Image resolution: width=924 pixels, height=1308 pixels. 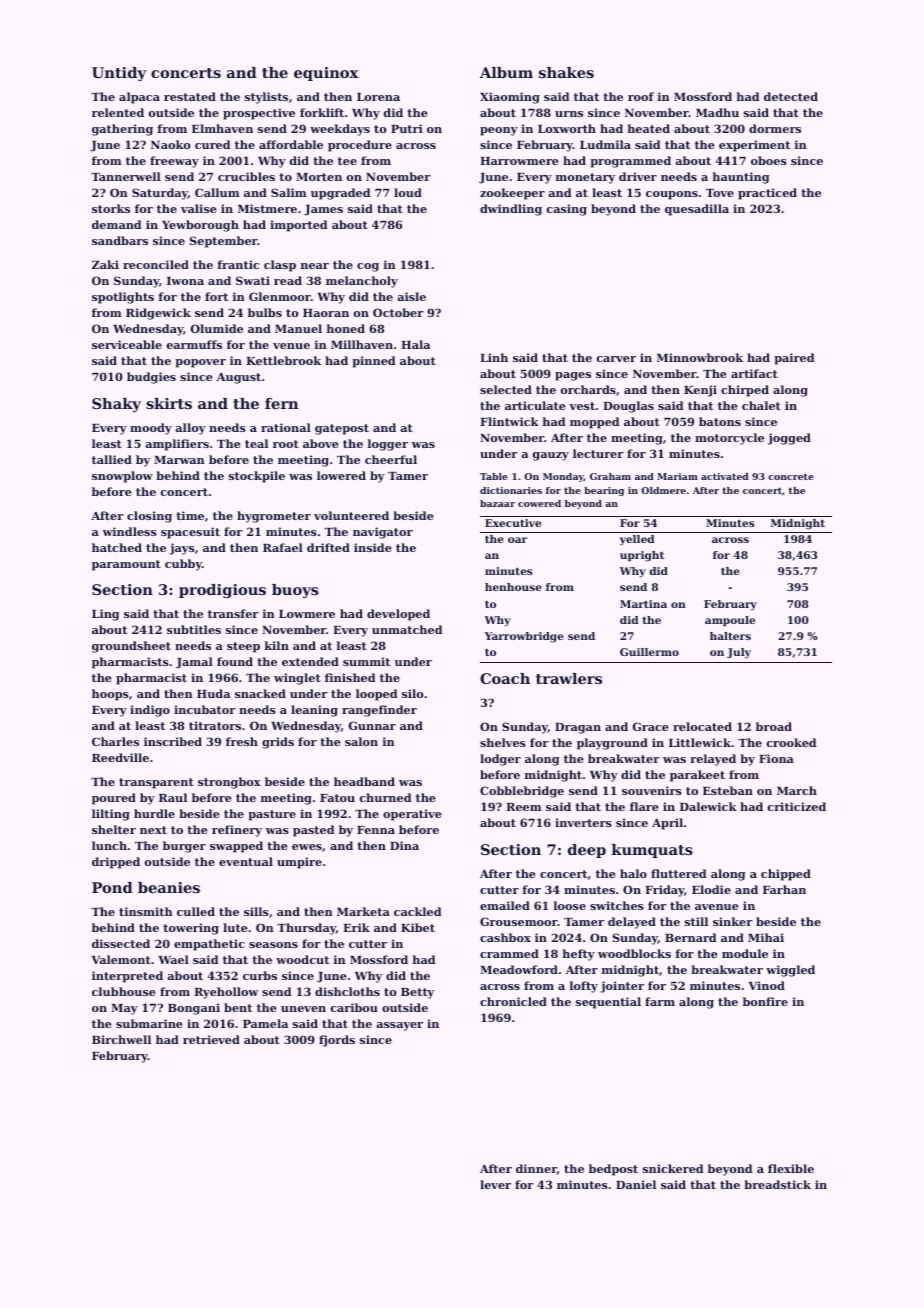 What do you see at coordinates (524, 637) in the screenshot?
I see `Yarrowbridge` at bounding box center [524, 637].
